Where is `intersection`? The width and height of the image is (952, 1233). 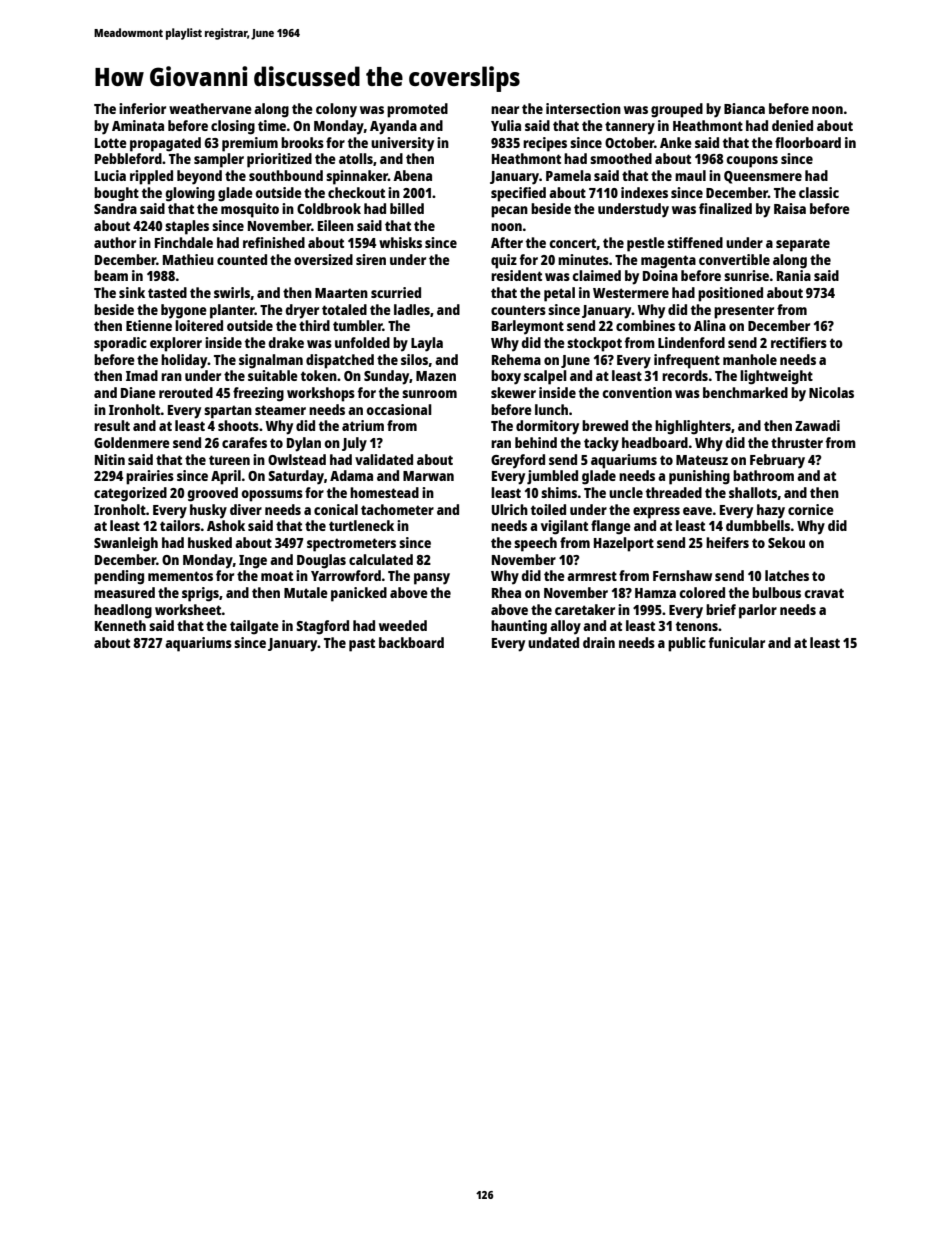
intersection is located at coordinates (583, 108).
